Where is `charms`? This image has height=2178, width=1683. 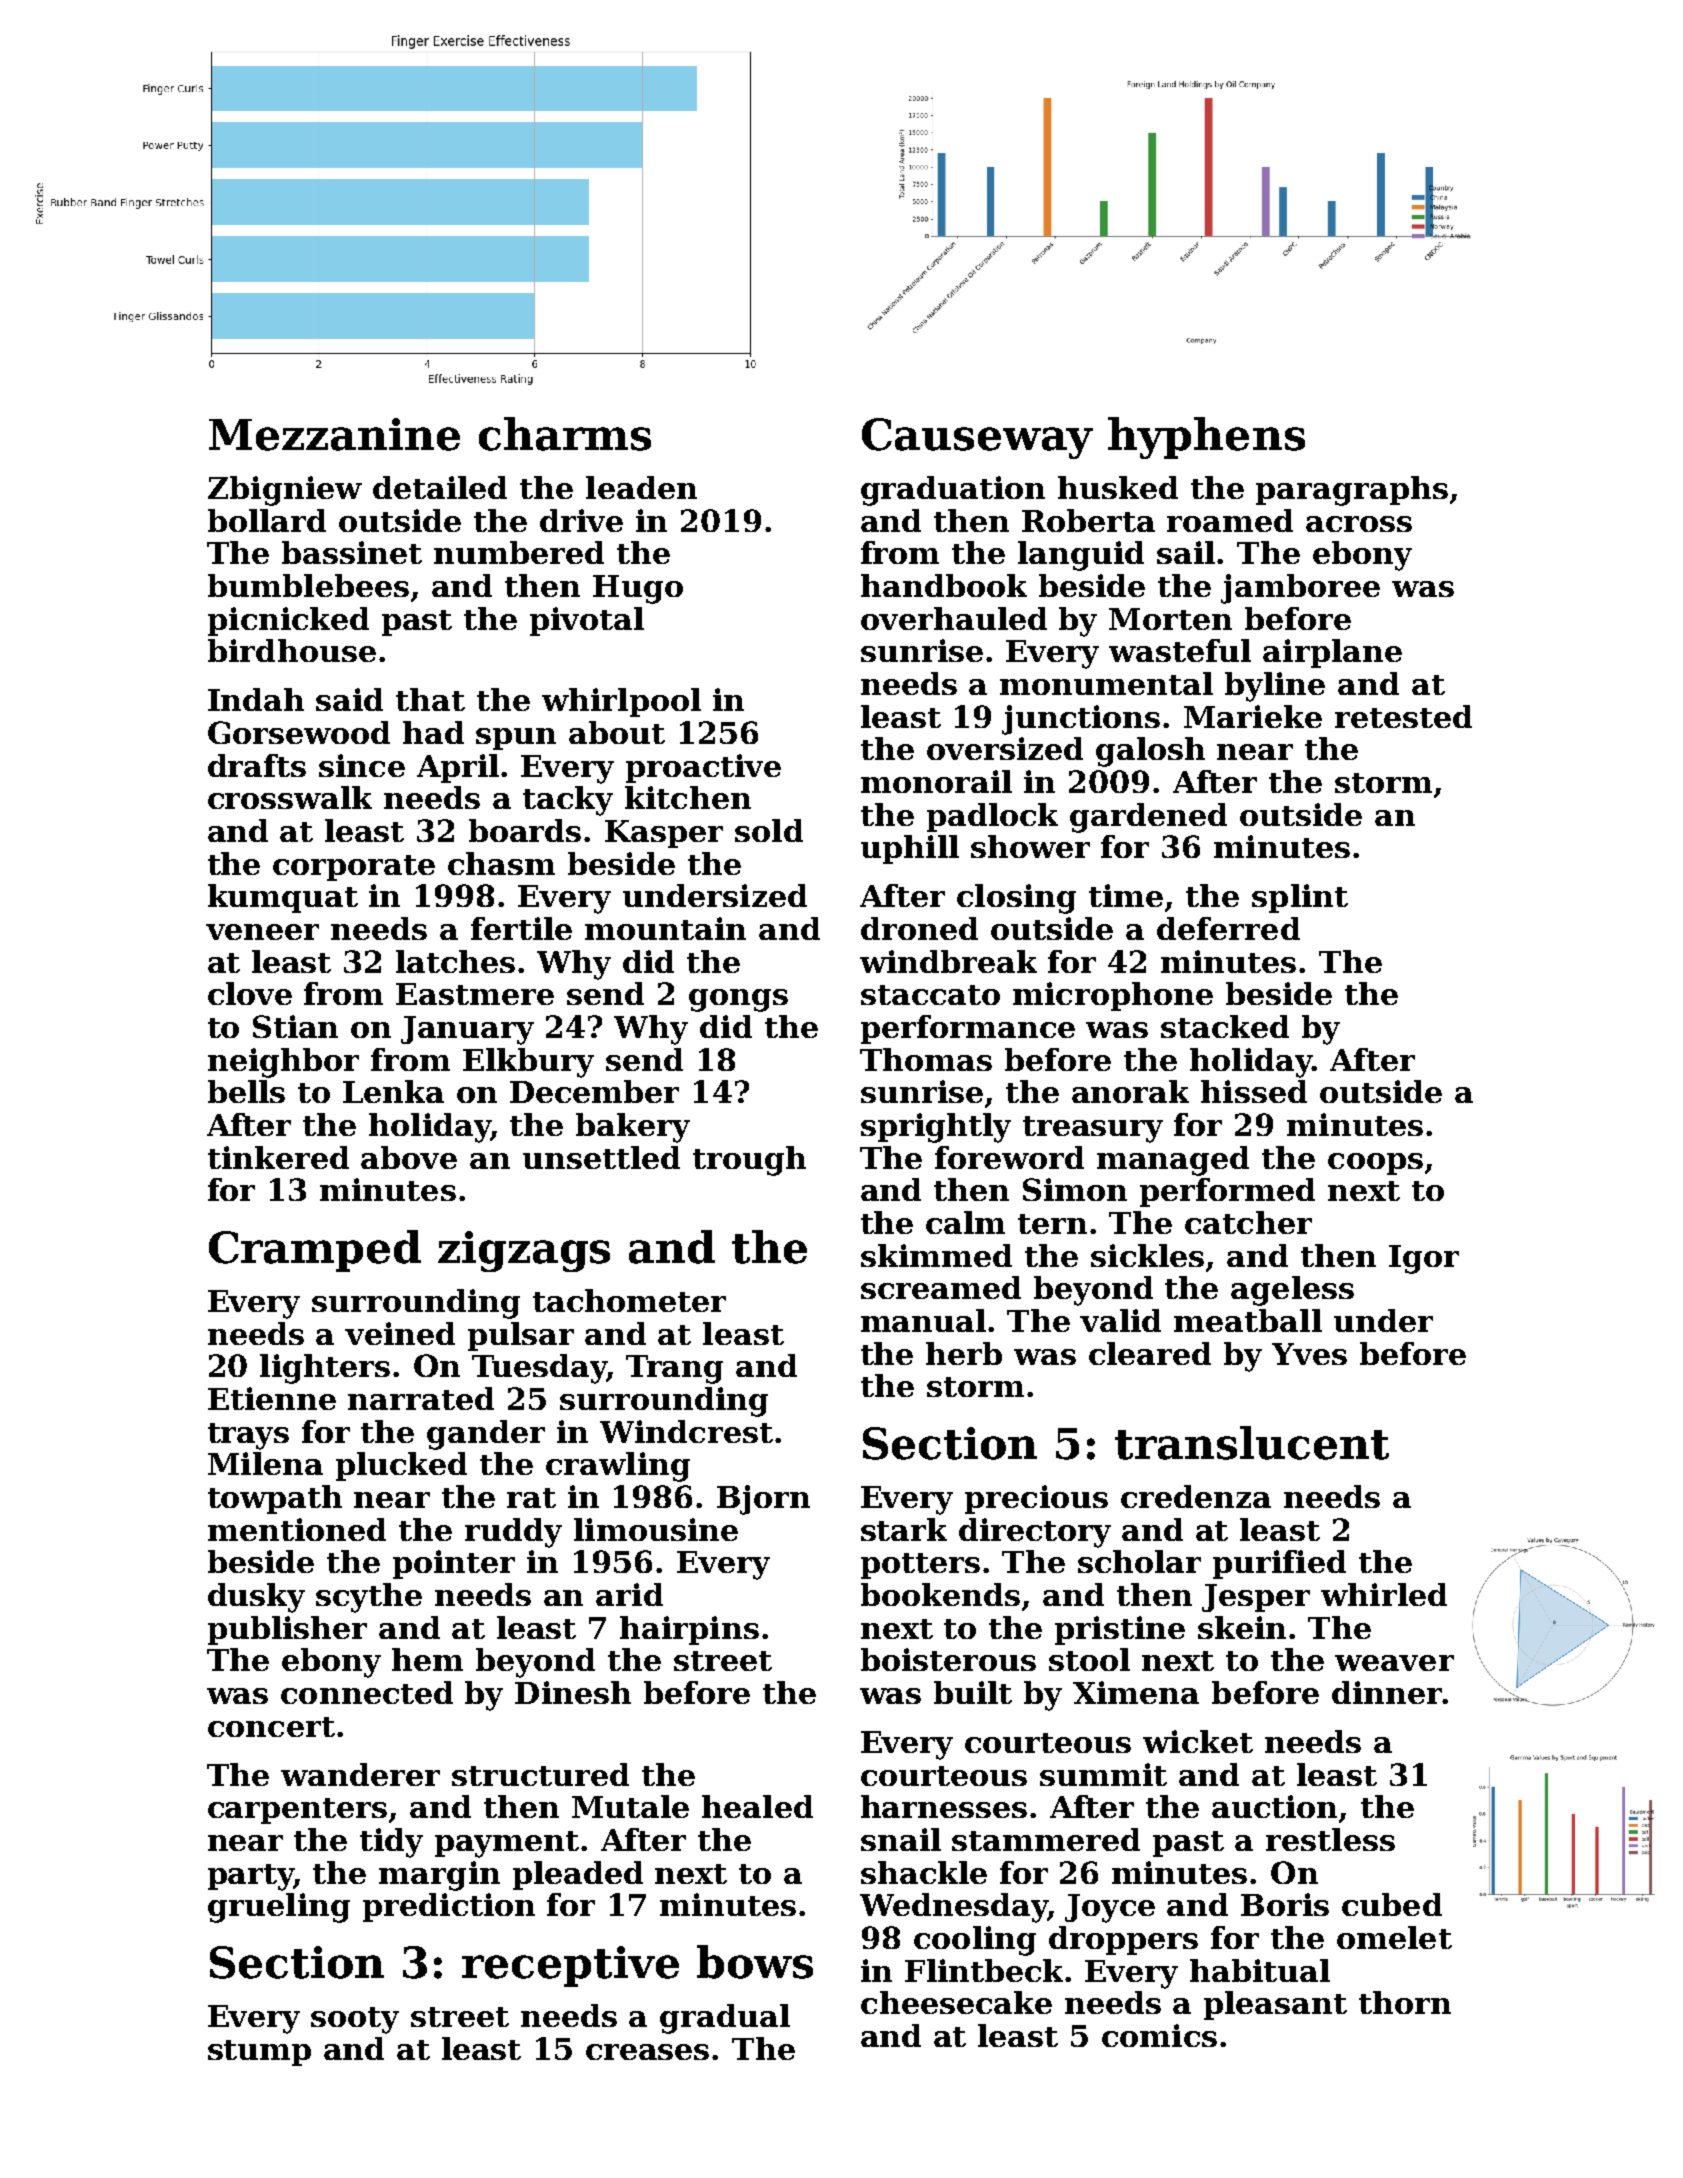
charms is located at coordinates (565, 434).
